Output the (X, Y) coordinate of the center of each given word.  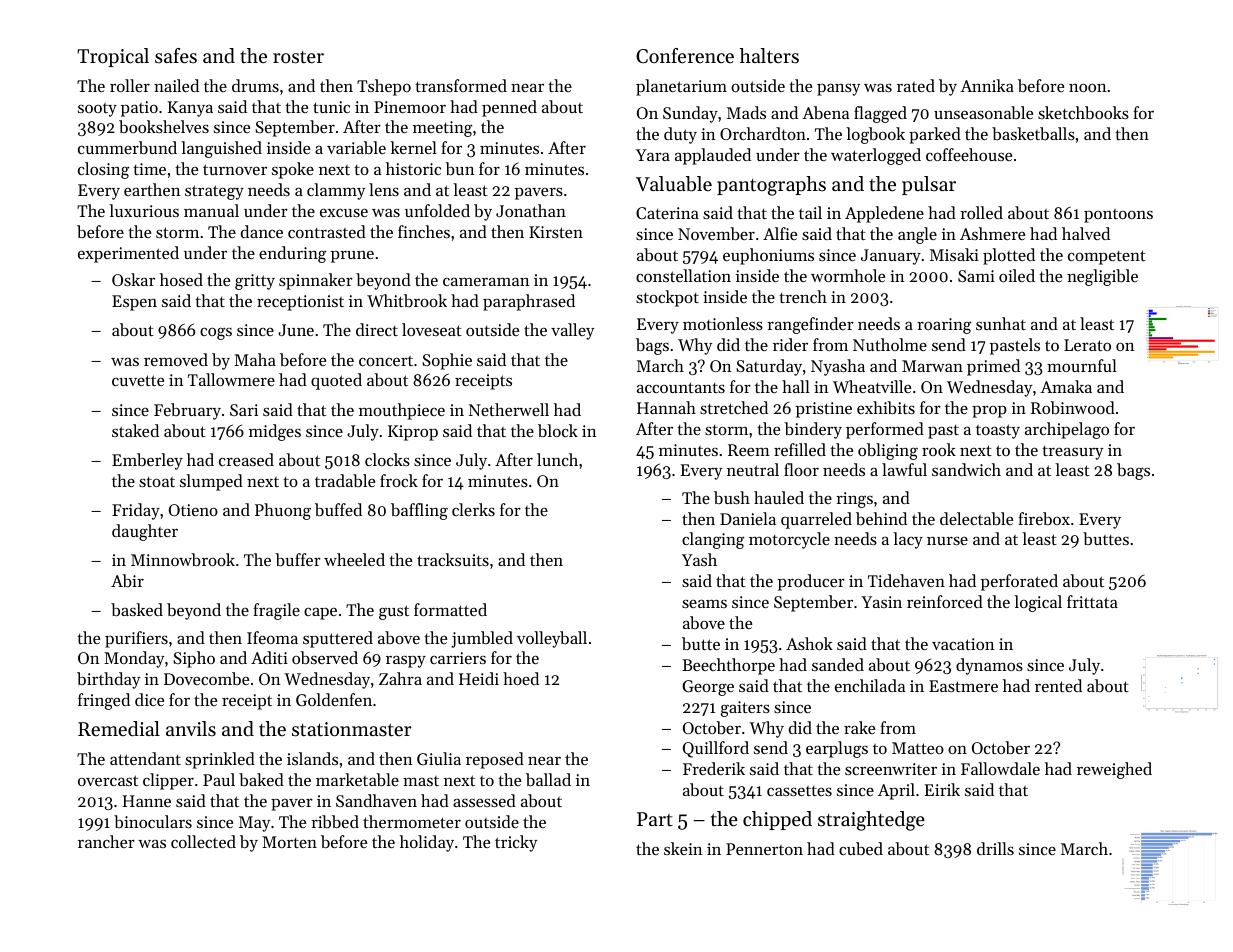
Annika (987, 85)
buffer (298, 559)
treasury (1072, 453)
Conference (685, 56)
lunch (557, 459)
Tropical (113, 57)
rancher (106, 841)
